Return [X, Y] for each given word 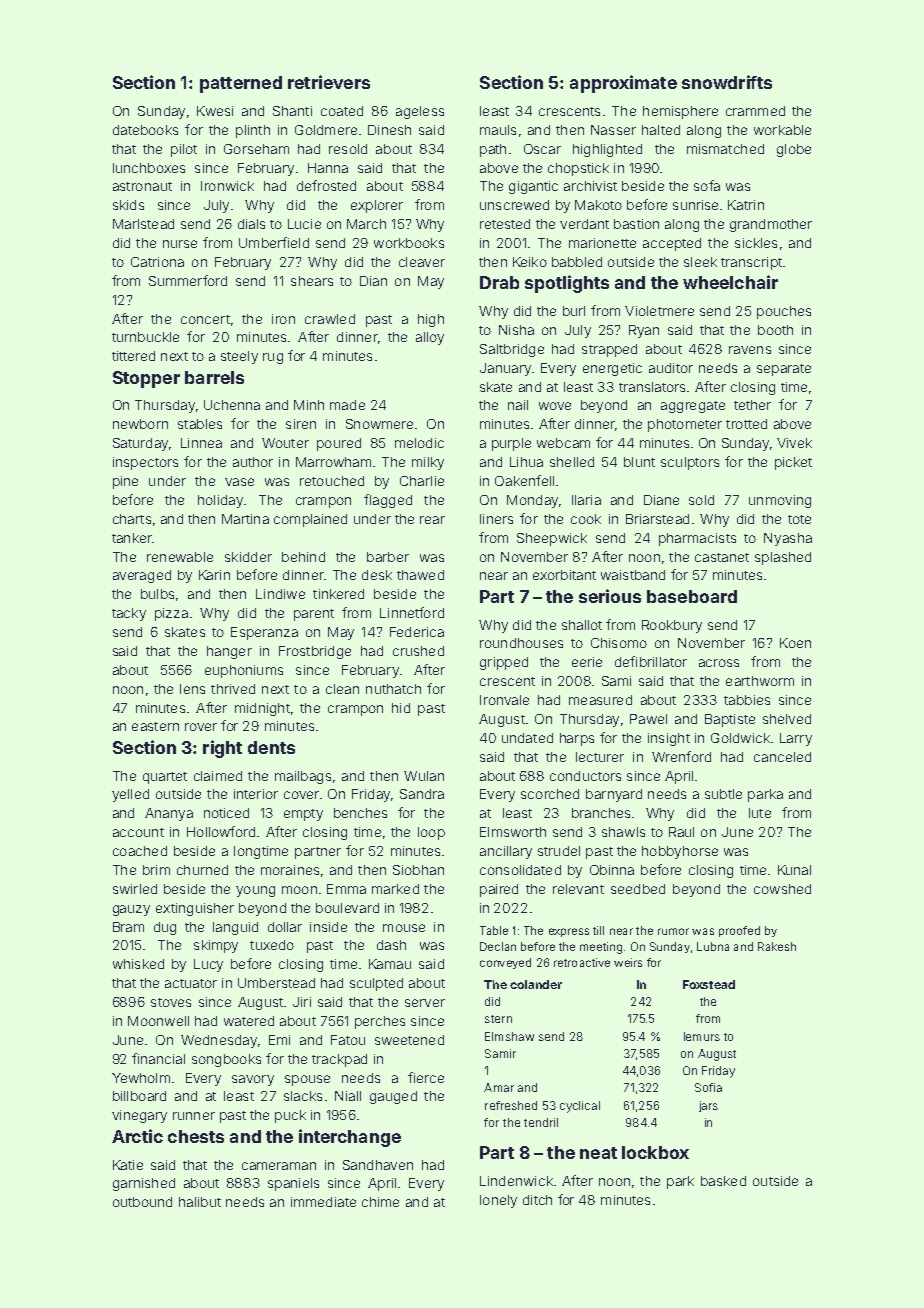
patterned [241, 84]
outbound [142, 1202]
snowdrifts [727, 82]
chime [380, 1202]
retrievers [329, 82]
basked [723, 1181]
